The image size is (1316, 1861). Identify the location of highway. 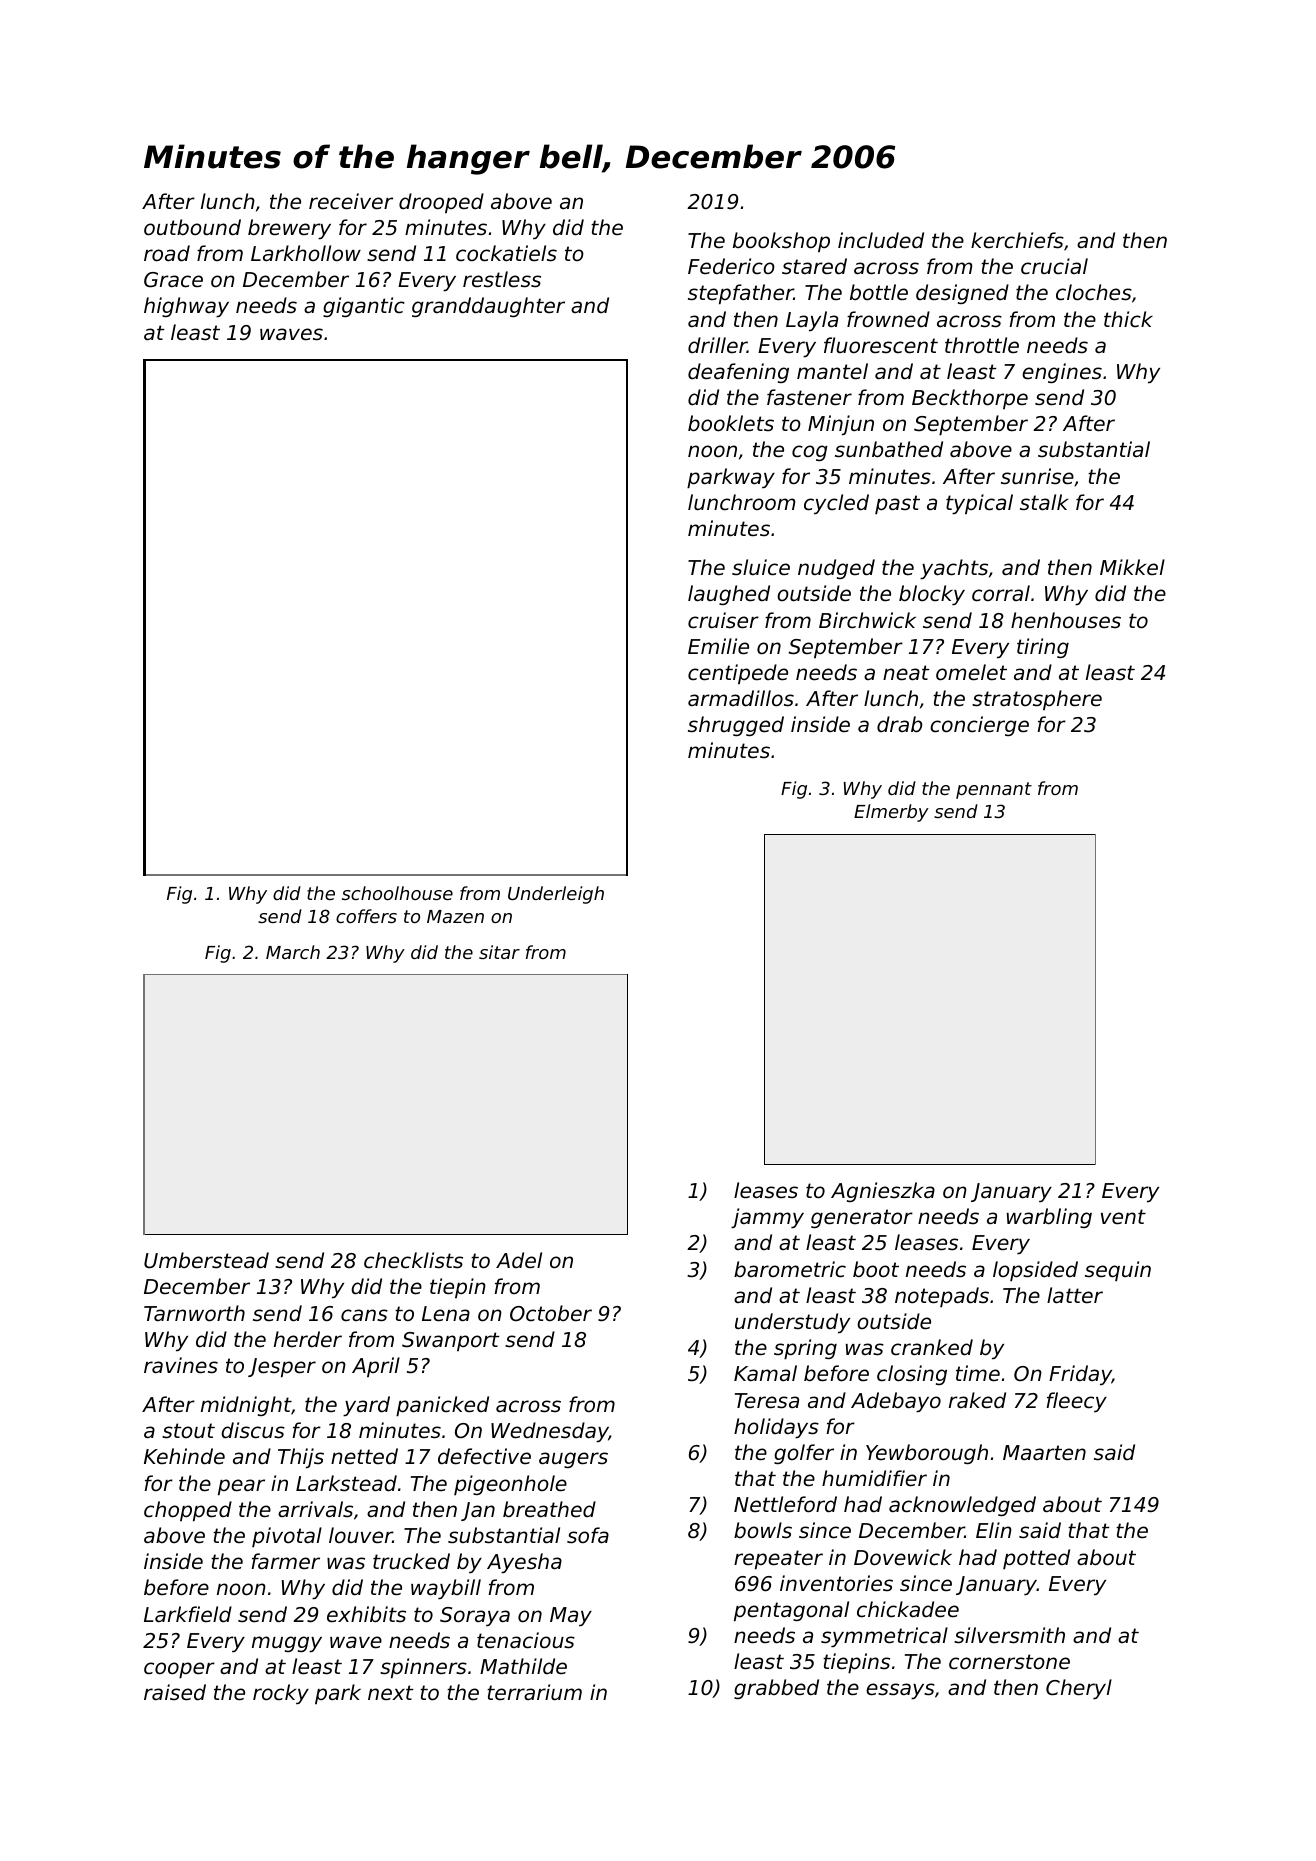
(186, 307).
